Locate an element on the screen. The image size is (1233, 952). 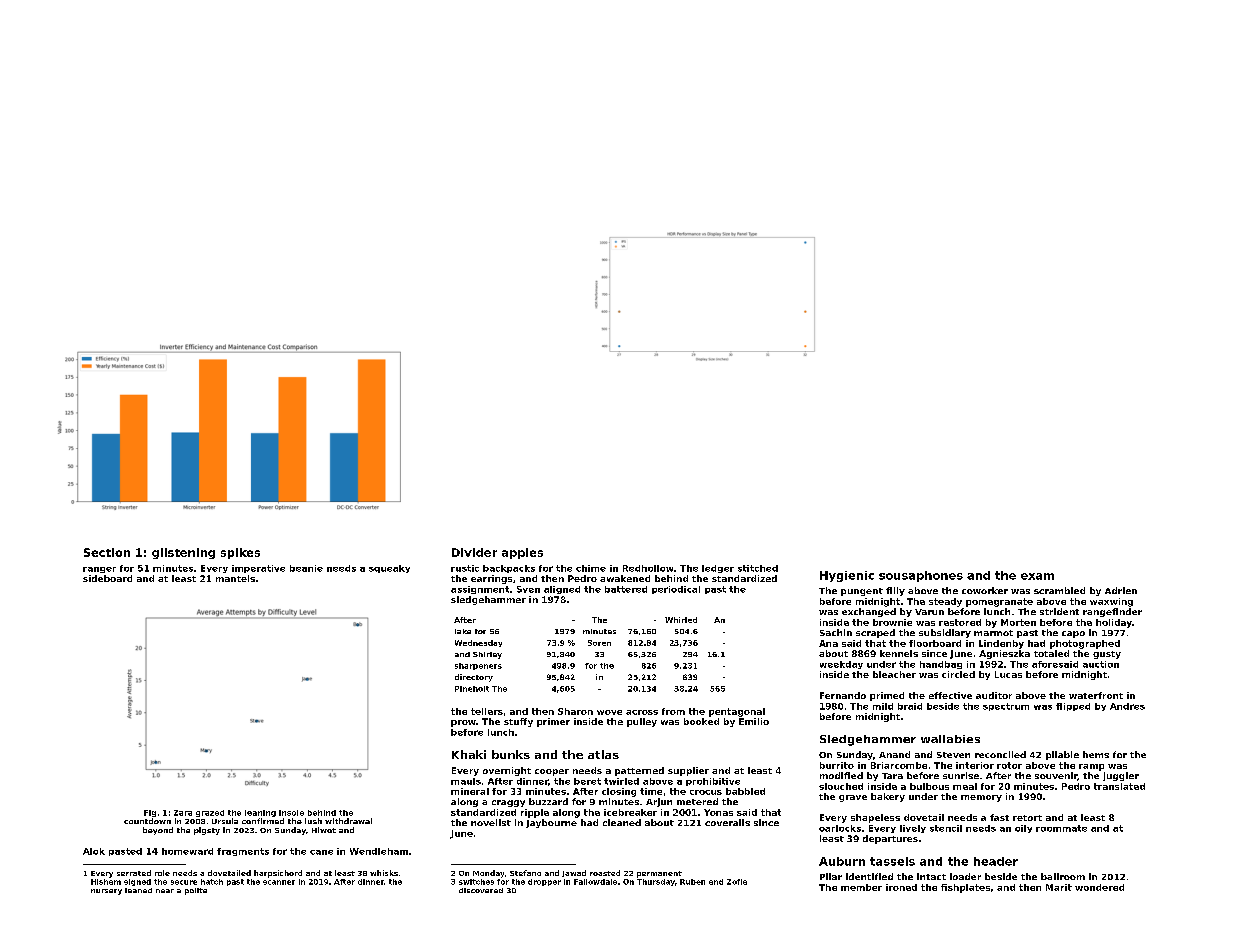
cane is located at coordinates (321, 852).
